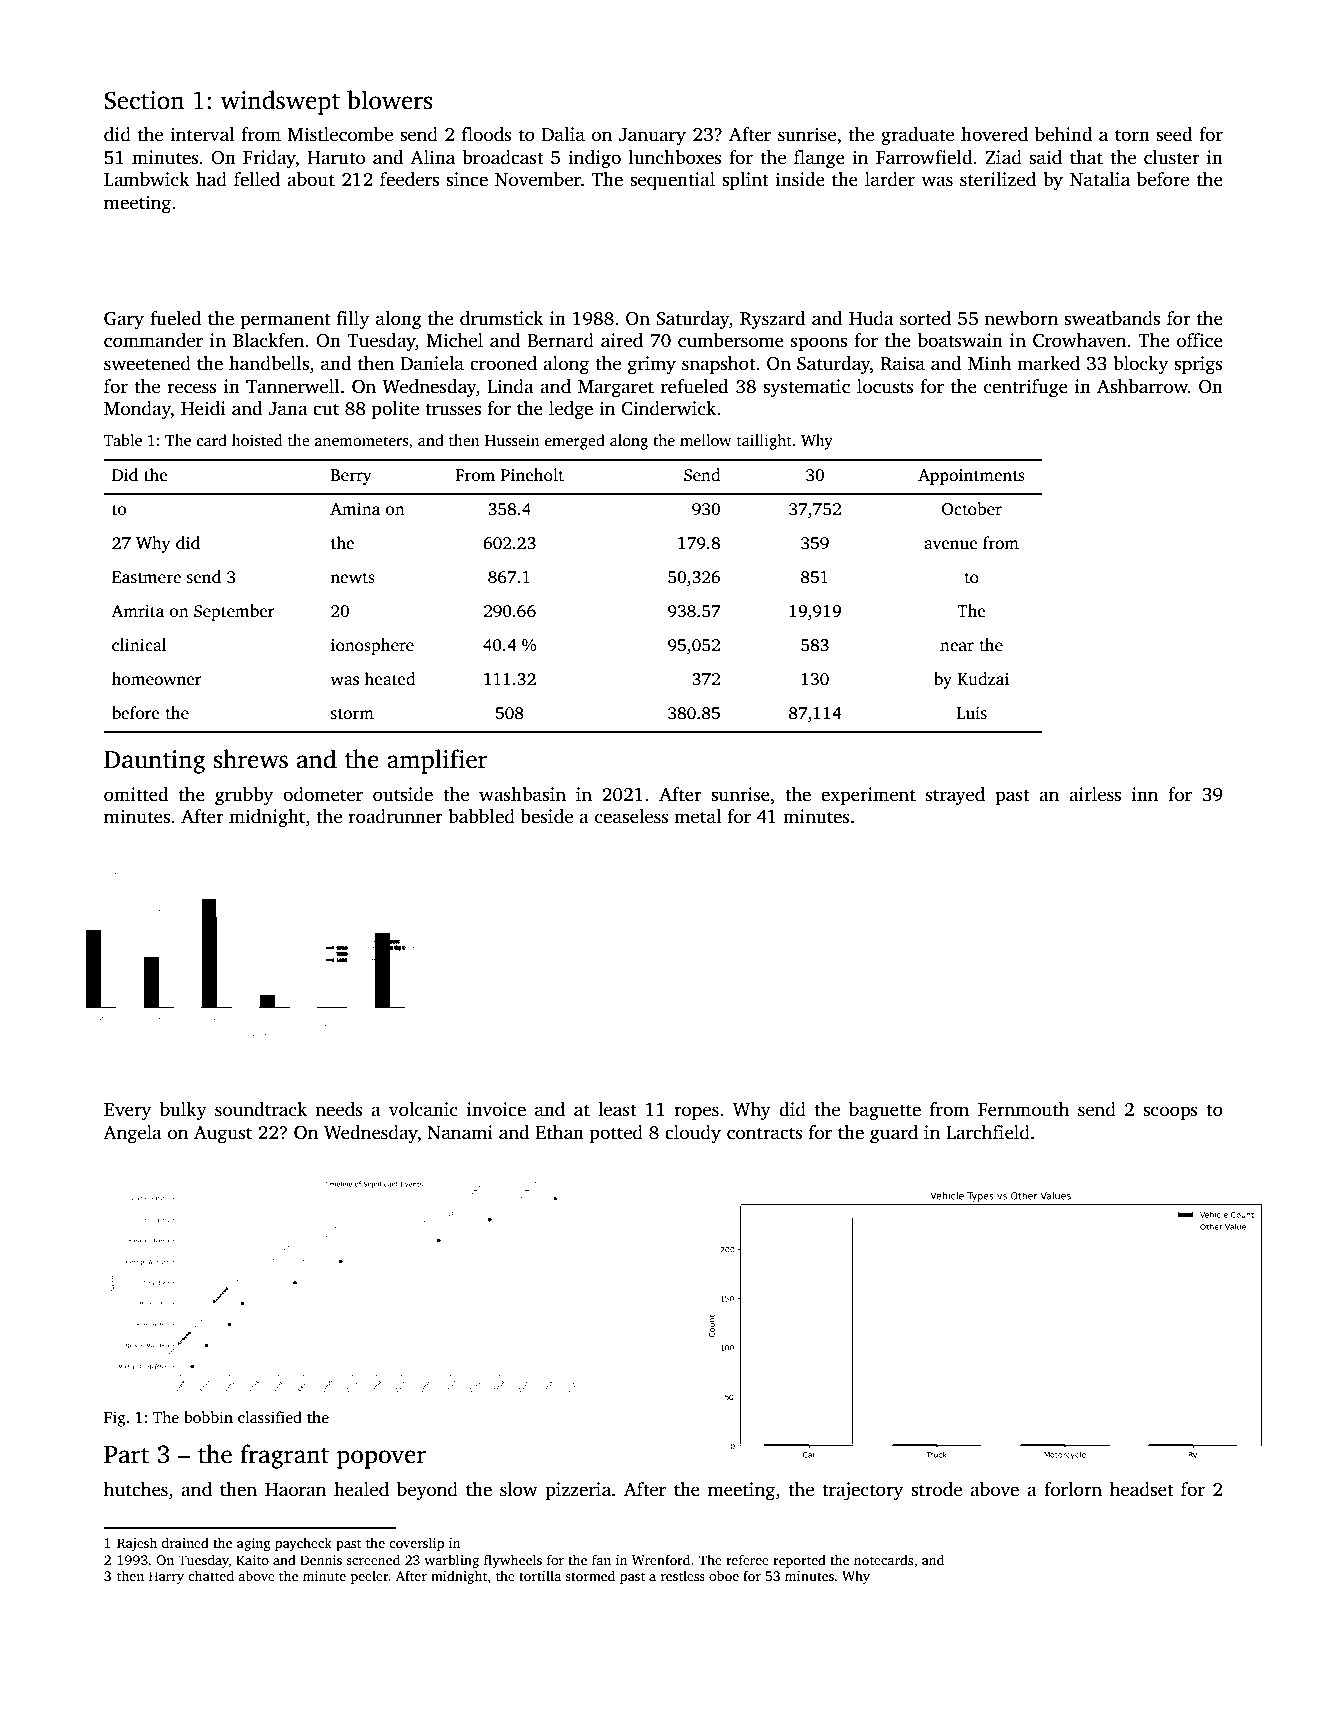 The width and height of the screenshot is (1327, 1717). Describe the element at coordinates (261, 1109) in the screenshot. I see `soundtrack` at that location.
